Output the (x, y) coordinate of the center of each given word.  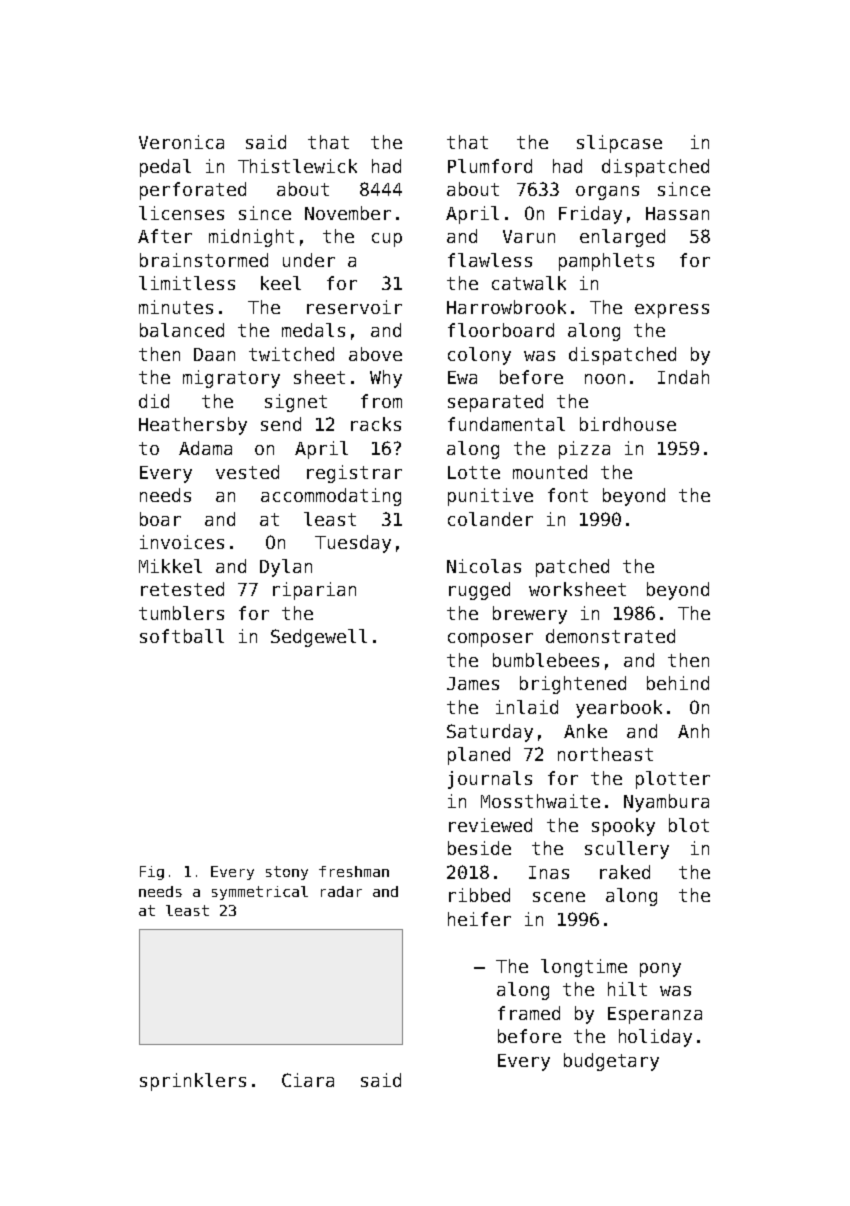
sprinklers (193, 1082)
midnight (251, 238)
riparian (314, 591)
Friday (590, 215)
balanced (182, 330)
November (348, 213)
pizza (584, 450)
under (309, 260)
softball (182, 636)
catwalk (529, 283)
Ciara (308, 1080)
